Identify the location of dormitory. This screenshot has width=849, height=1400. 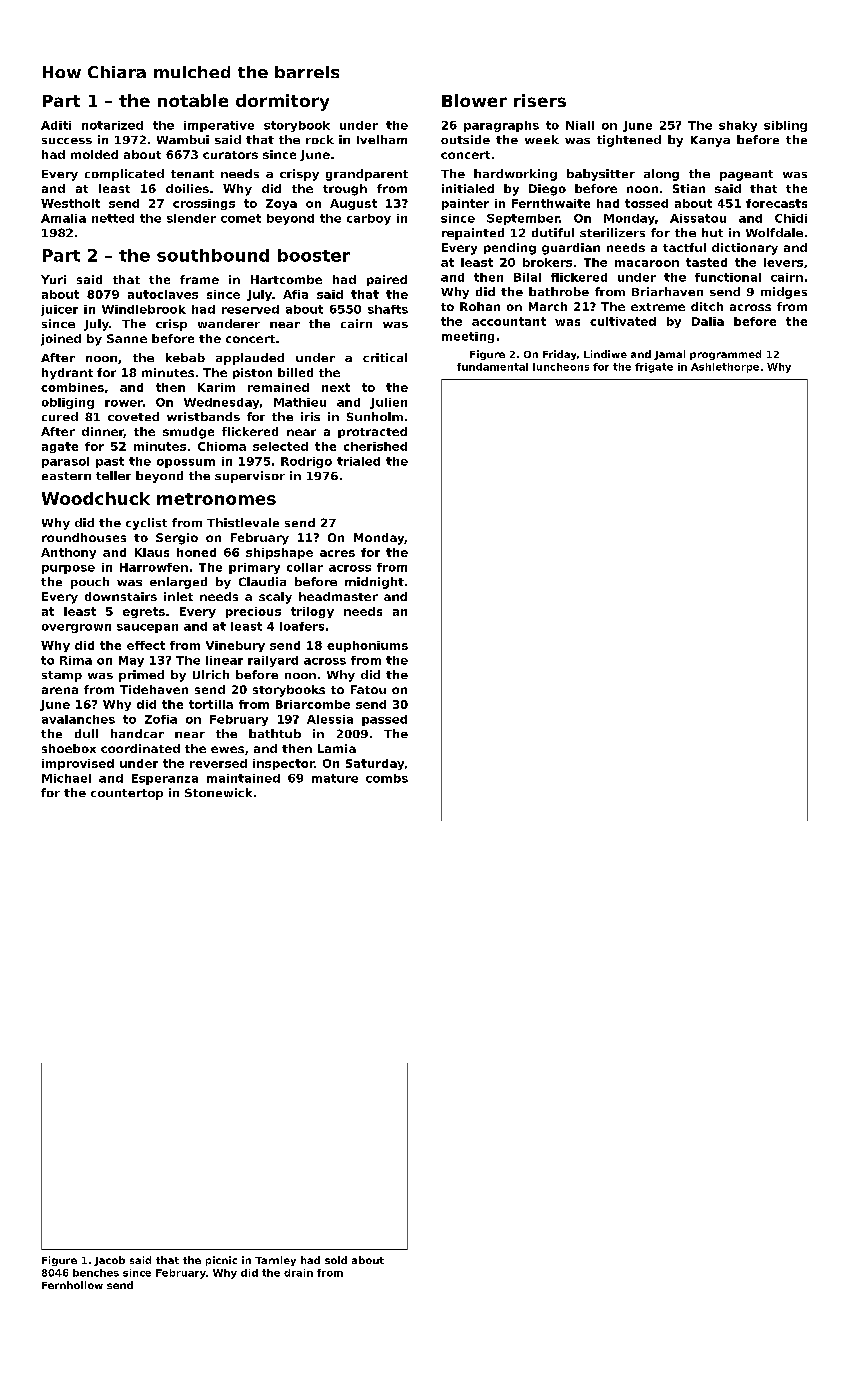
(282, 102).
